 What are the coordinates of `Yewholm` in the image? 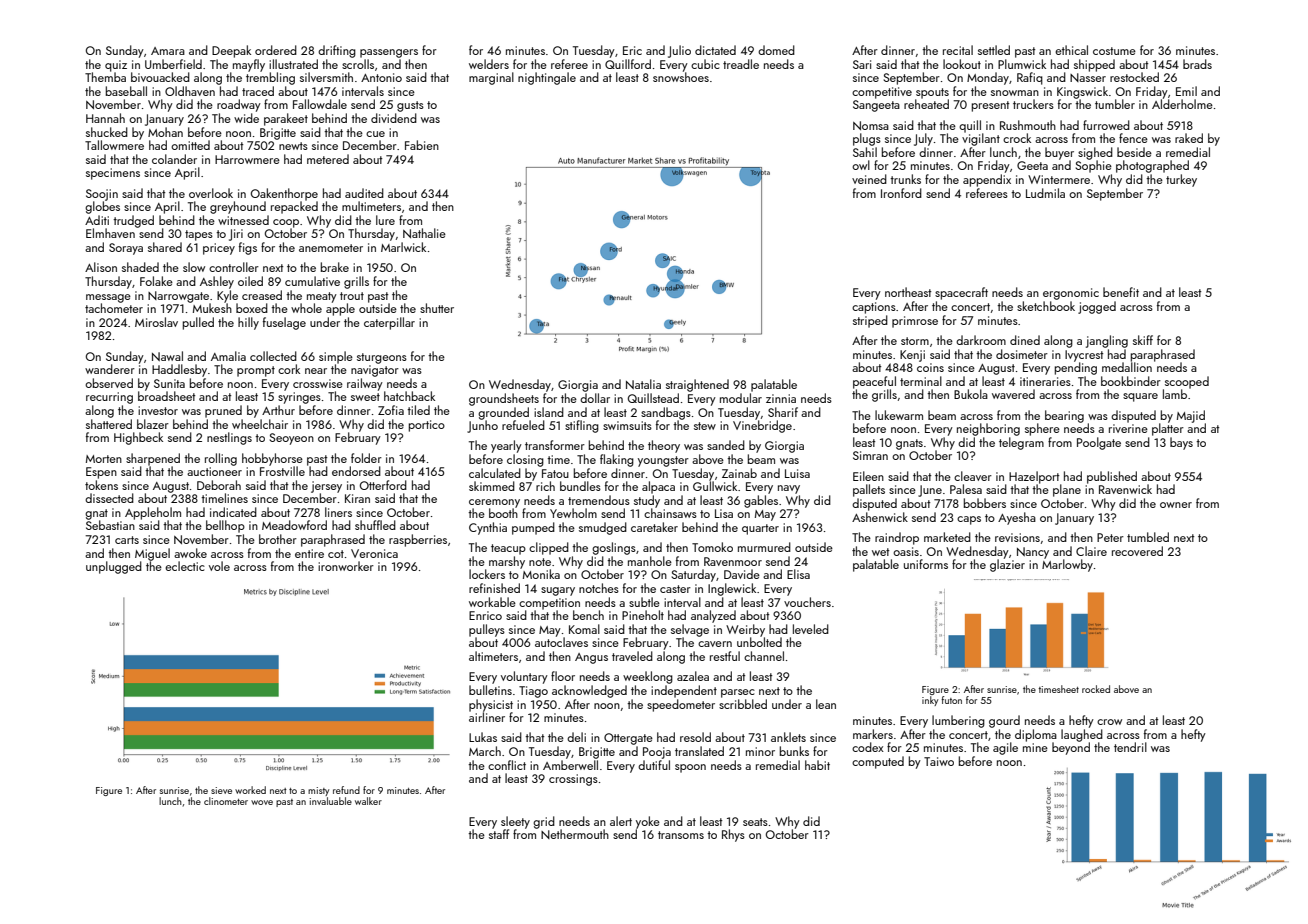 It's located at (573, 513).
